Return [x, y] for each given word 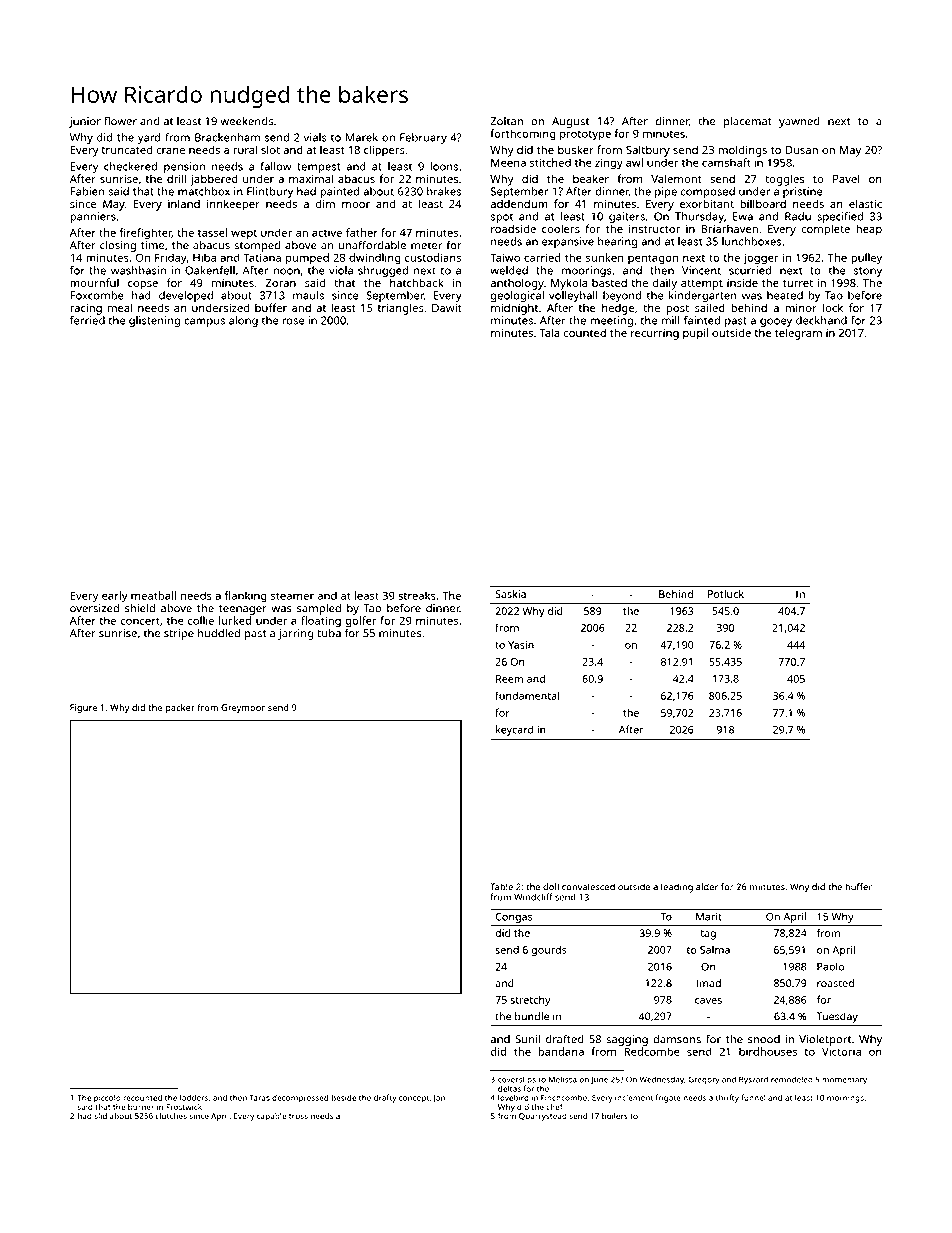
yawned [799, 122]
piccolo [107, 1098]
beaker [591, 178]
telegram [798, 334]
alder [707, 887]
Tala [549, 332]
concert [140, 621]
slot [270, 149]
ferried [87, 320]
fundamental [527, 695]
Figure [83, 709]
